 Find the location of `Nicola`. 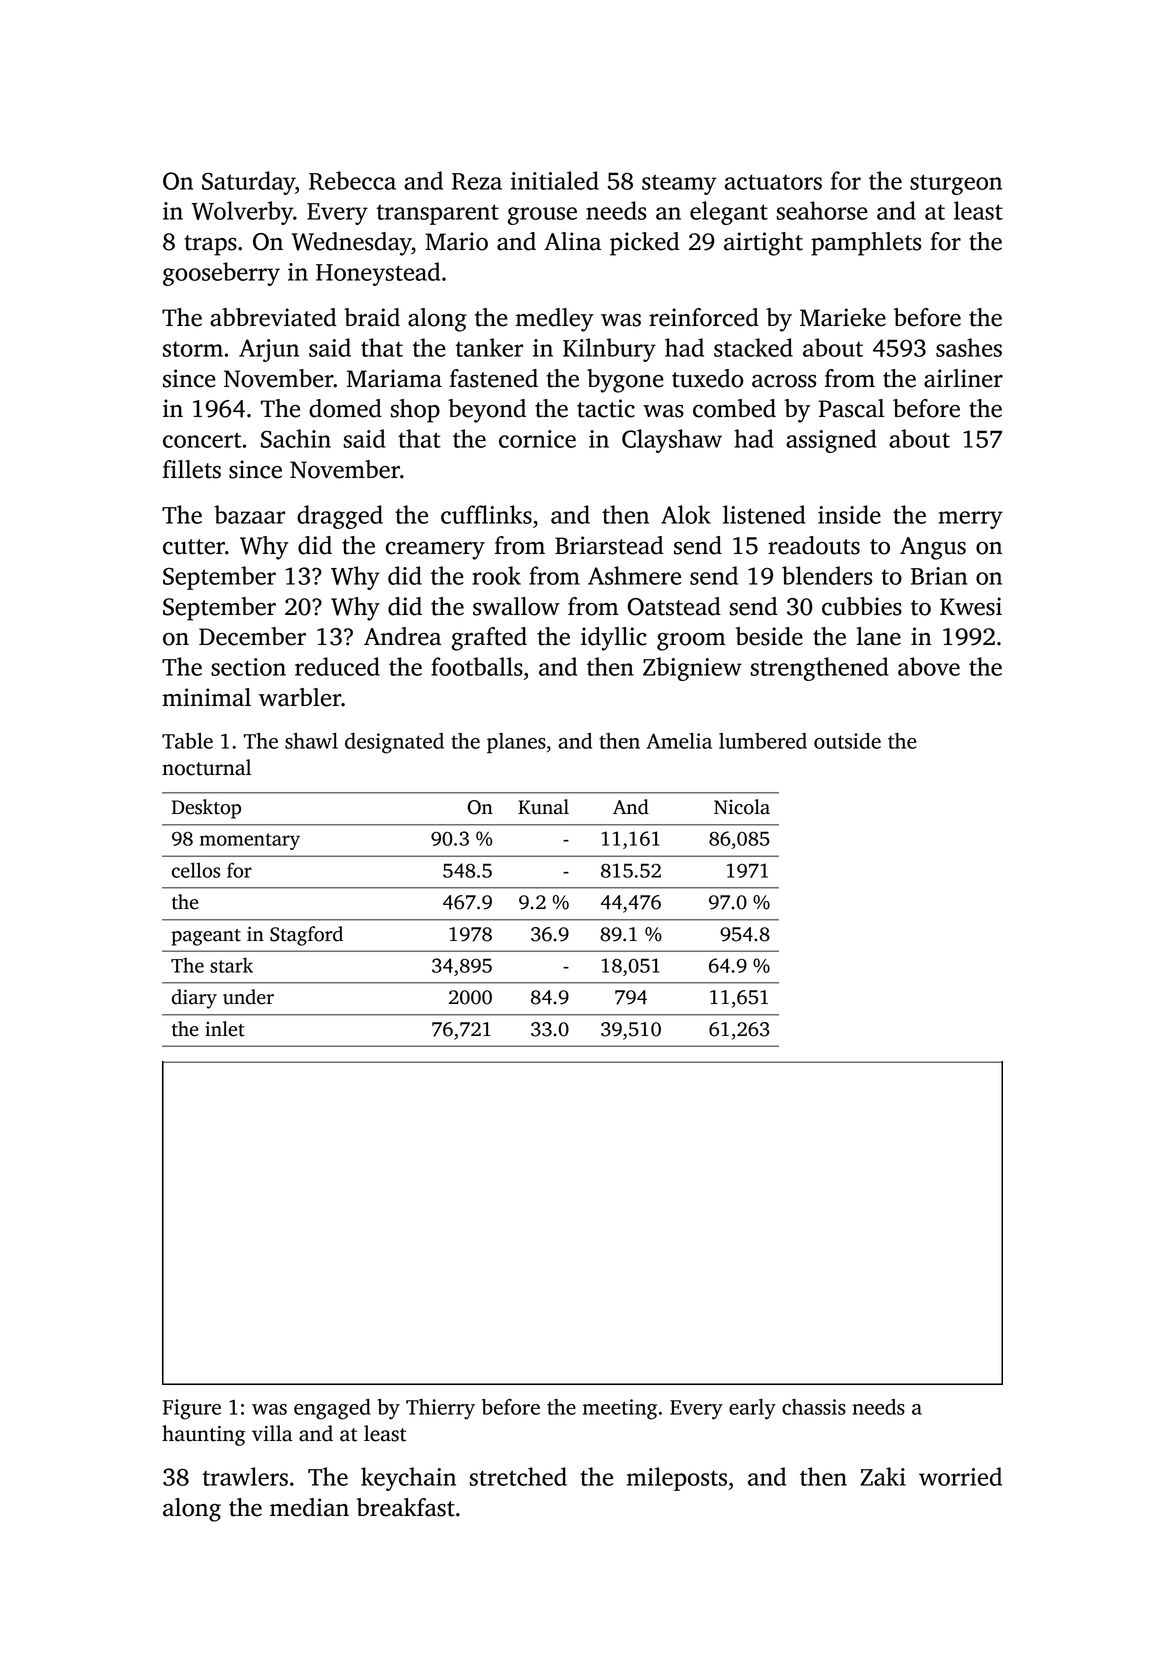

Nicola is located at coordinates (742, 807).
